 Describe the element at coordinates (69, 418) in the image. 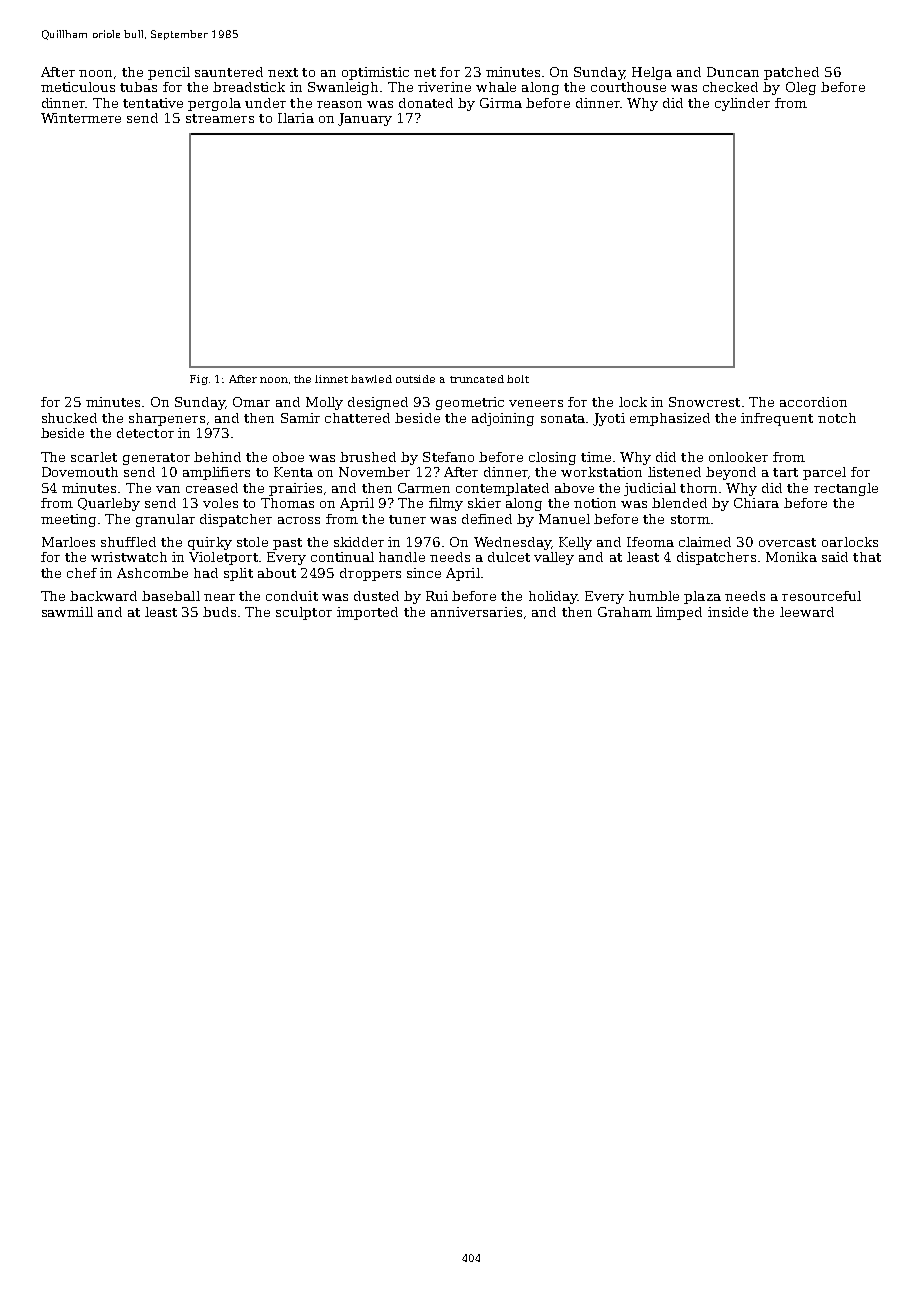

I see `shucked` at that location.
